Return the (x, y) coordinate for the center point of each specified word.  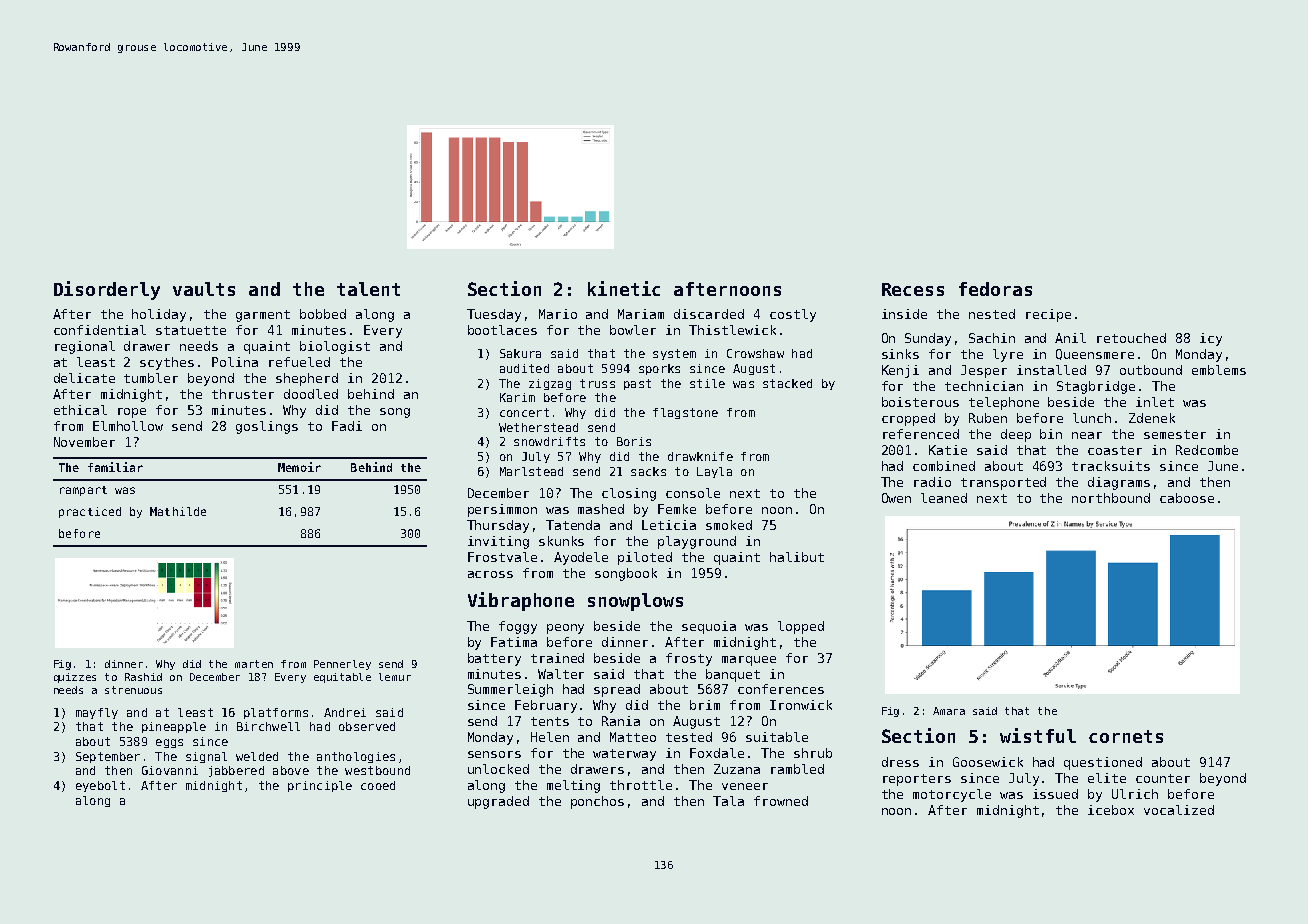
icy (1211, 339)
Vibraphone (521, 601)
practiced (90, 512)
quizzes (75, 678)
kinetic (624, 288)
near (1087, 435)
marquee (749, 661)
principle (320, 786)
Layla (714, 472)
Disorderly (107, 290)
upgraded (498, 802)
